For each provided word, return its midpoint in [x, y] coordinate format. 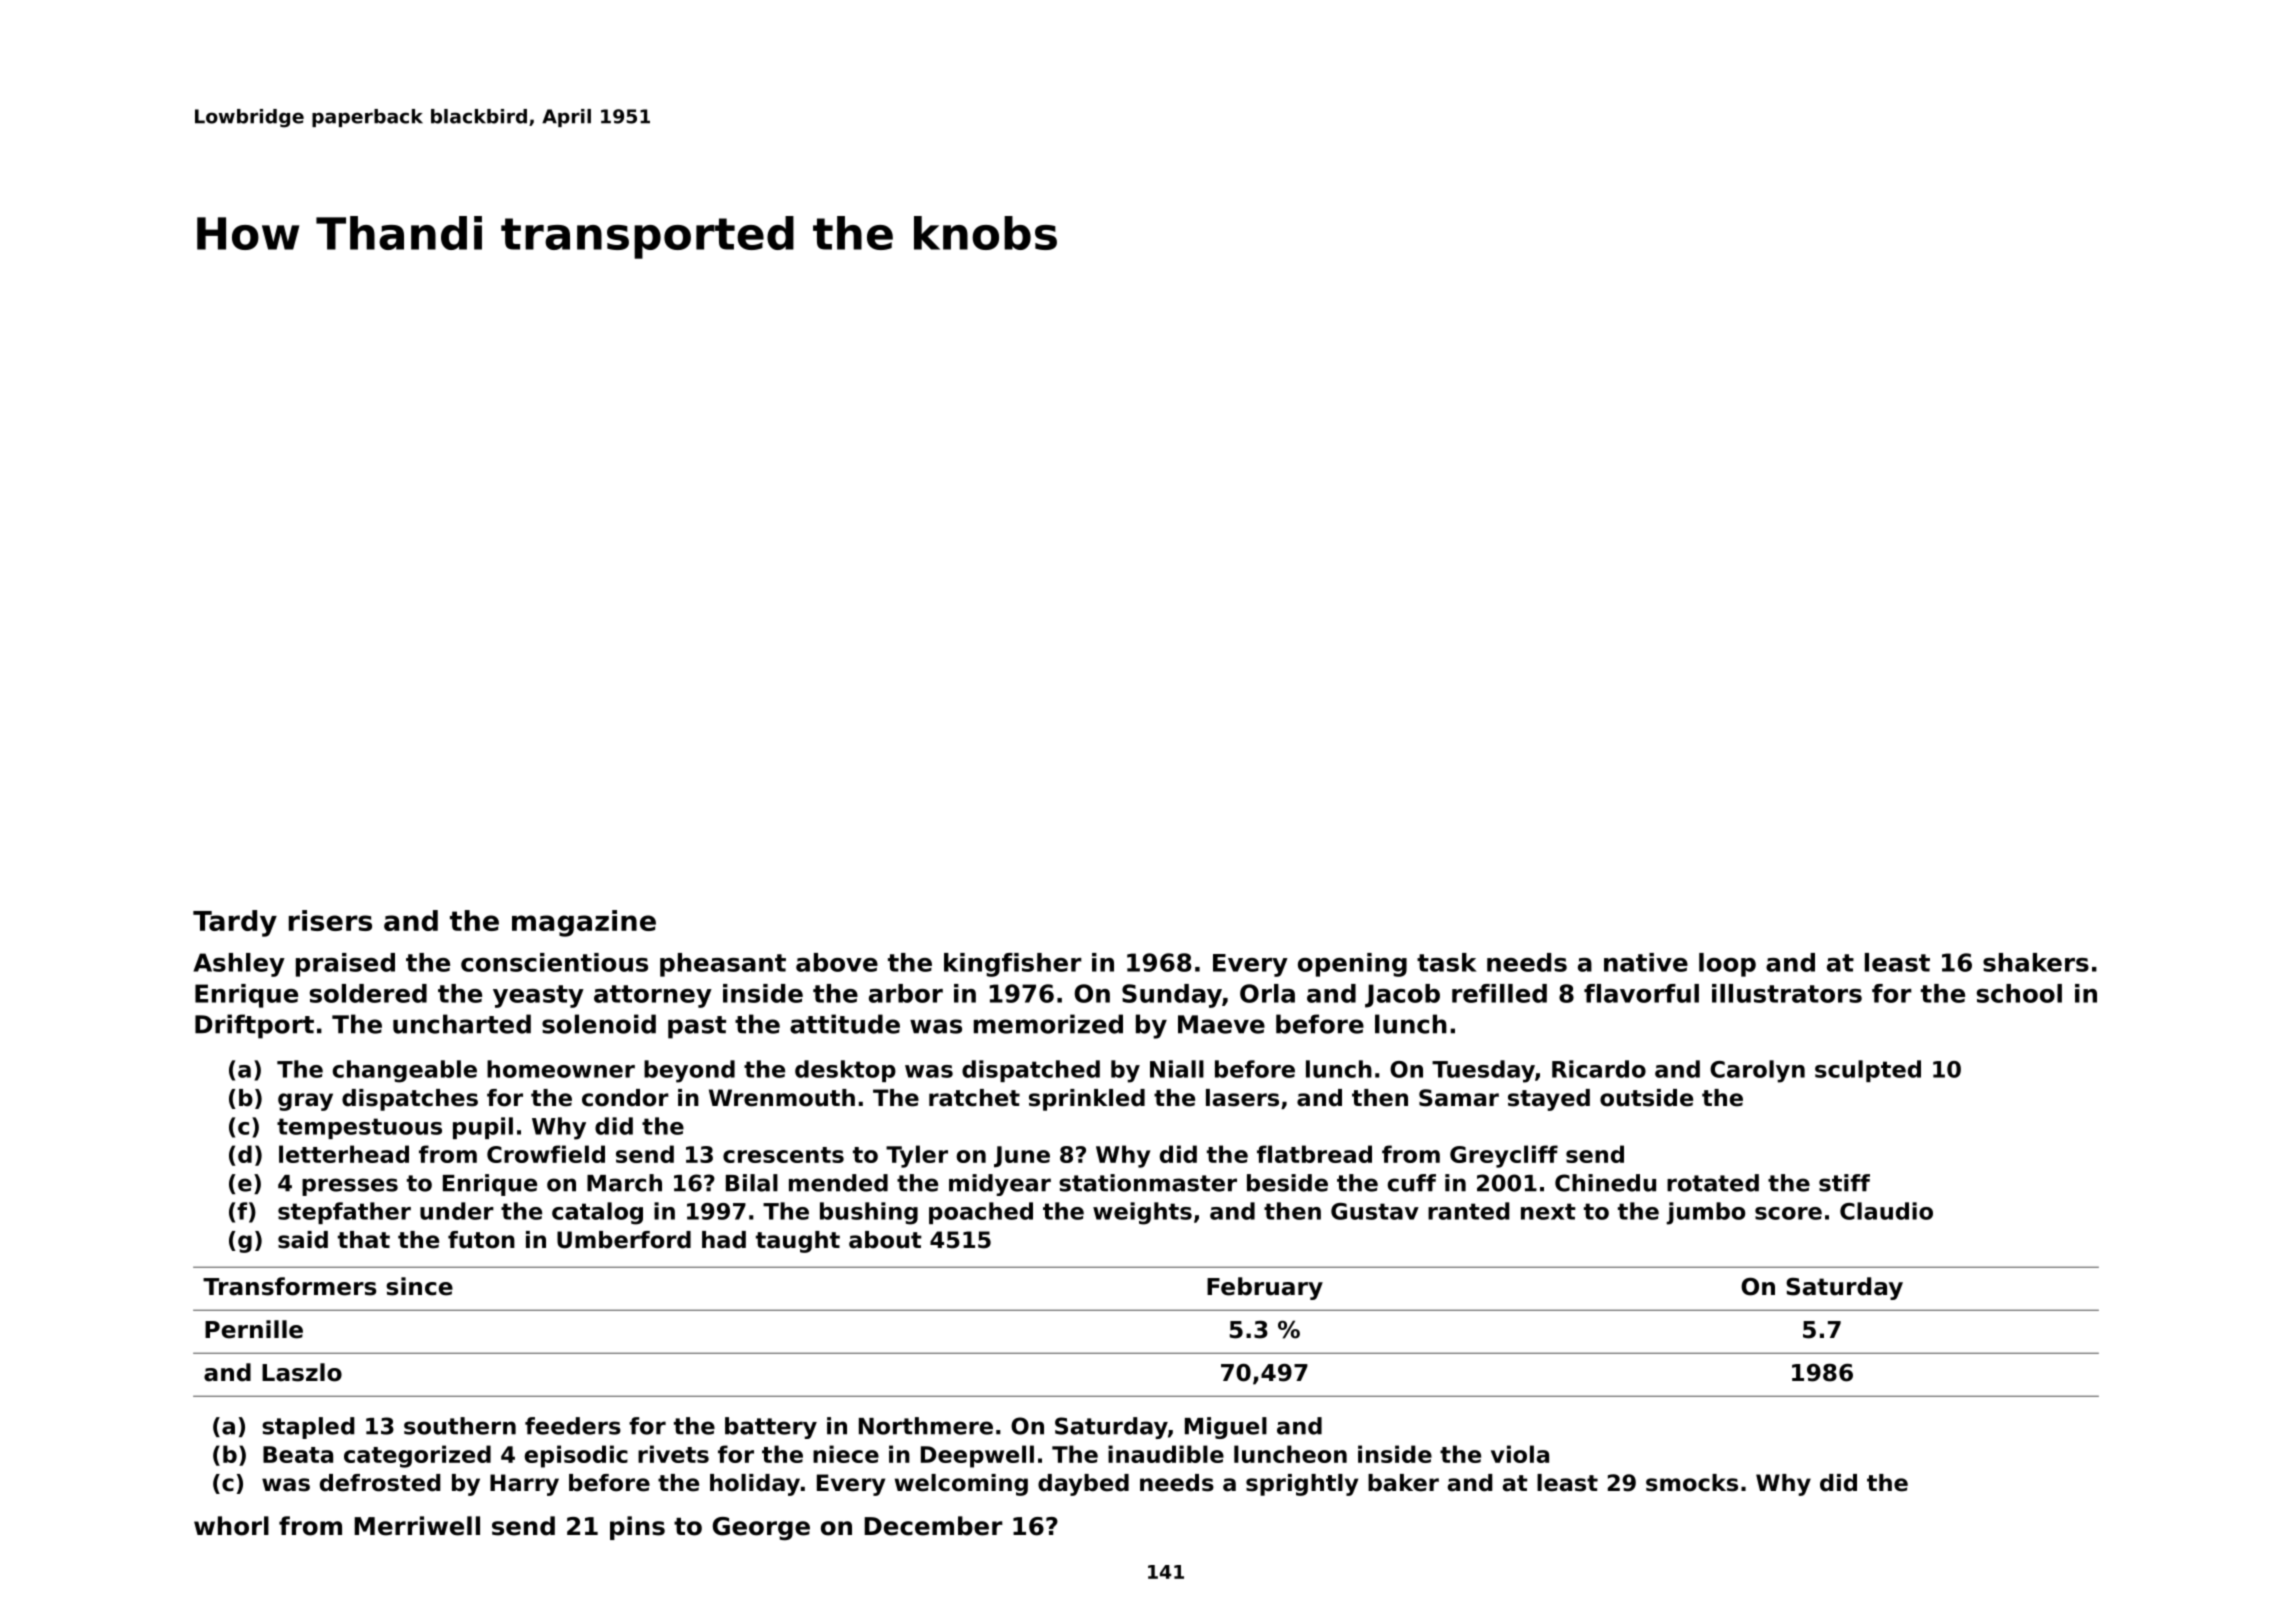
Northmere [926, 1426]
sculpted [1868, 1071]
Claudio [1886, 1211]
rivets [673, 1454]
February [1265, 1288]
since [419, 1286]
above [837, 962]
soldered [368, 993]
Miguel [1226, 1428]
